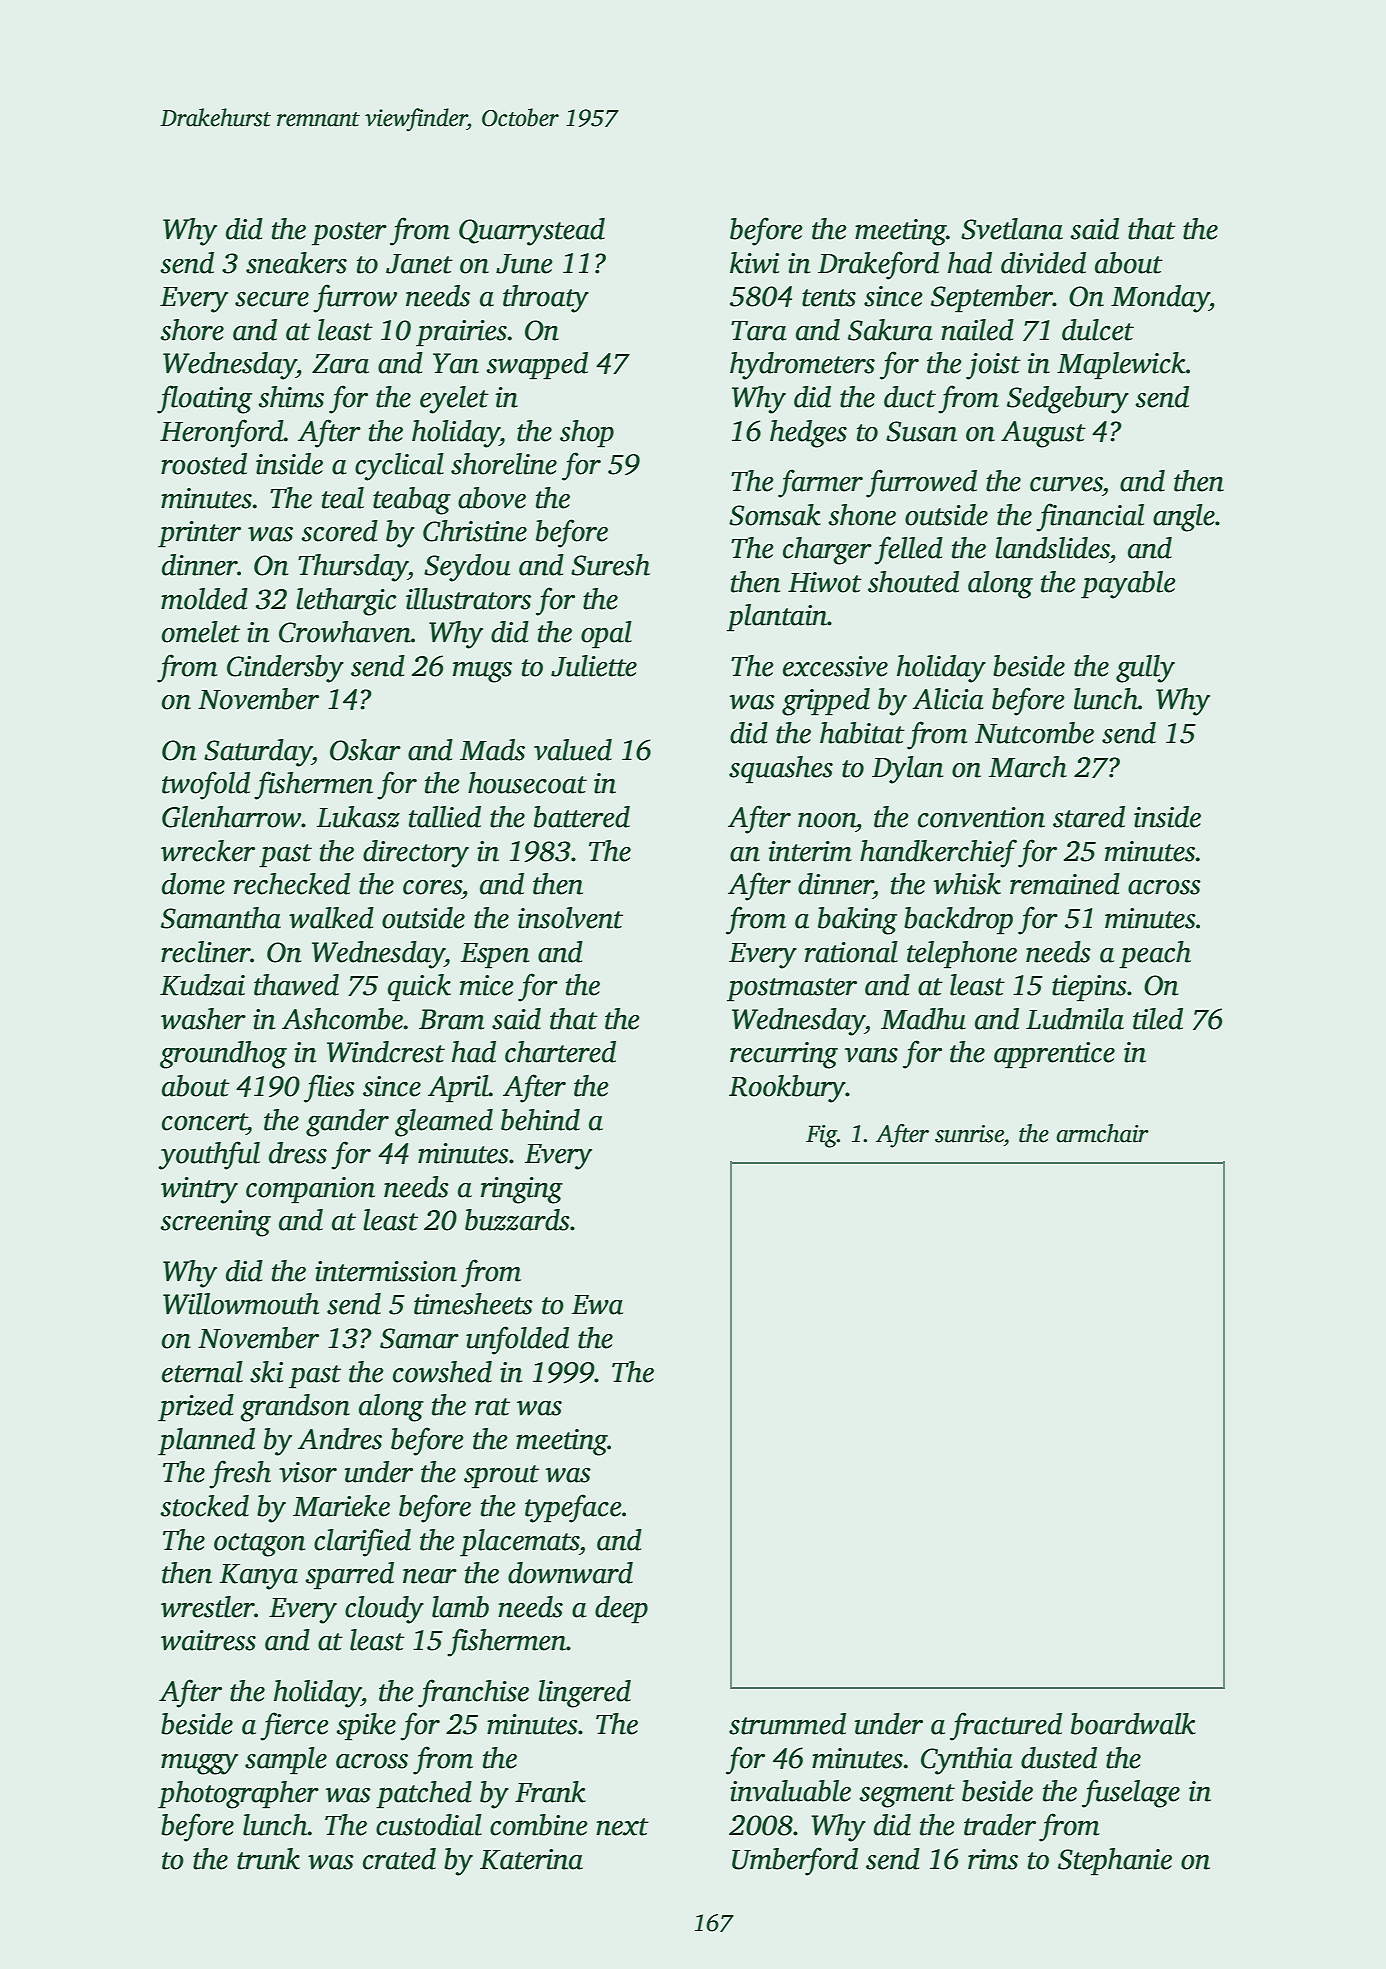 The height and width of the image is (1969, 1386). What do you see at coordinates (310, 1190) in the image?
I see `companion` at bounding box center [310, 1190].
